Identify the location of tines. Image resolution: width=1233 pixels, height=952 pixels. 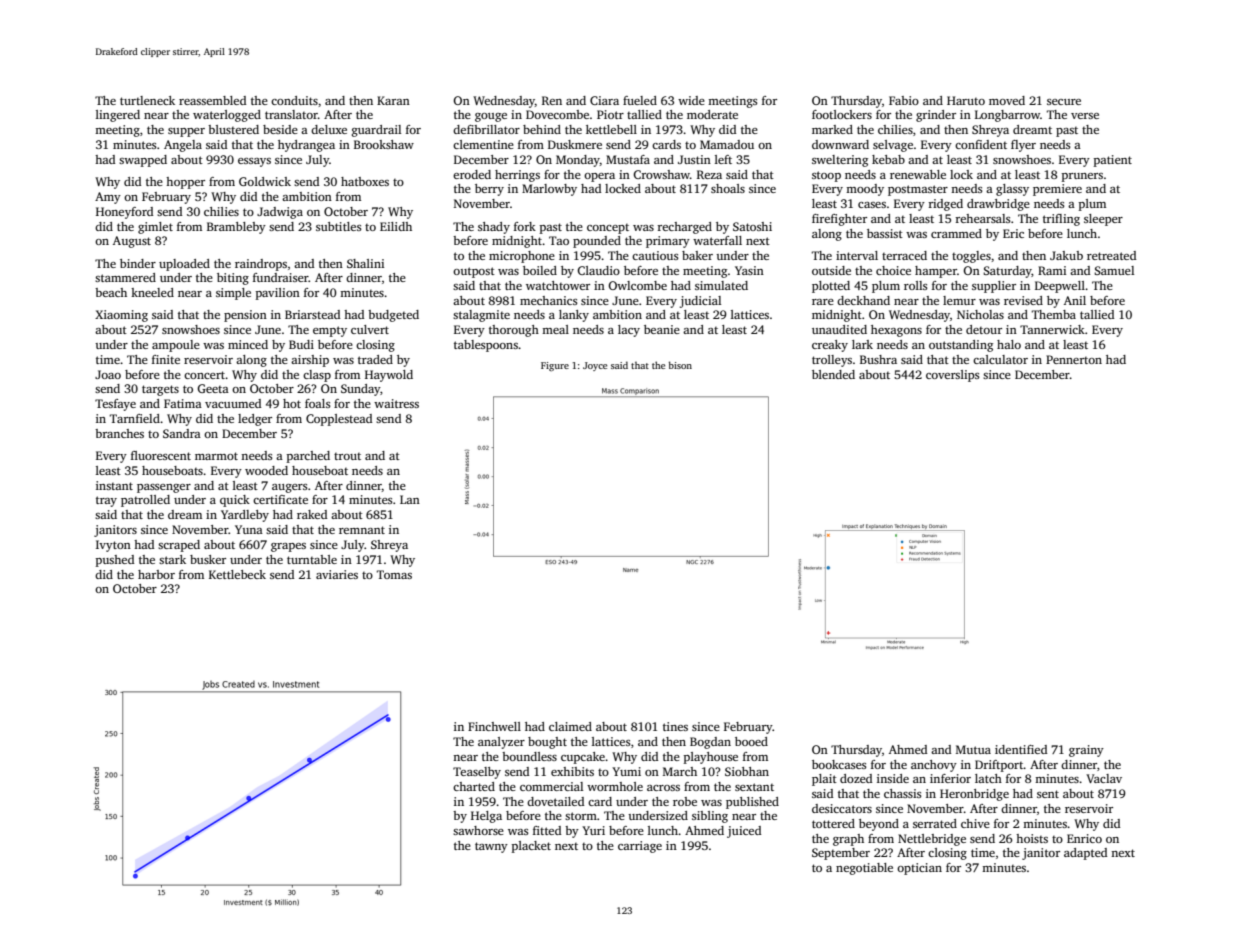
(675, 726).
